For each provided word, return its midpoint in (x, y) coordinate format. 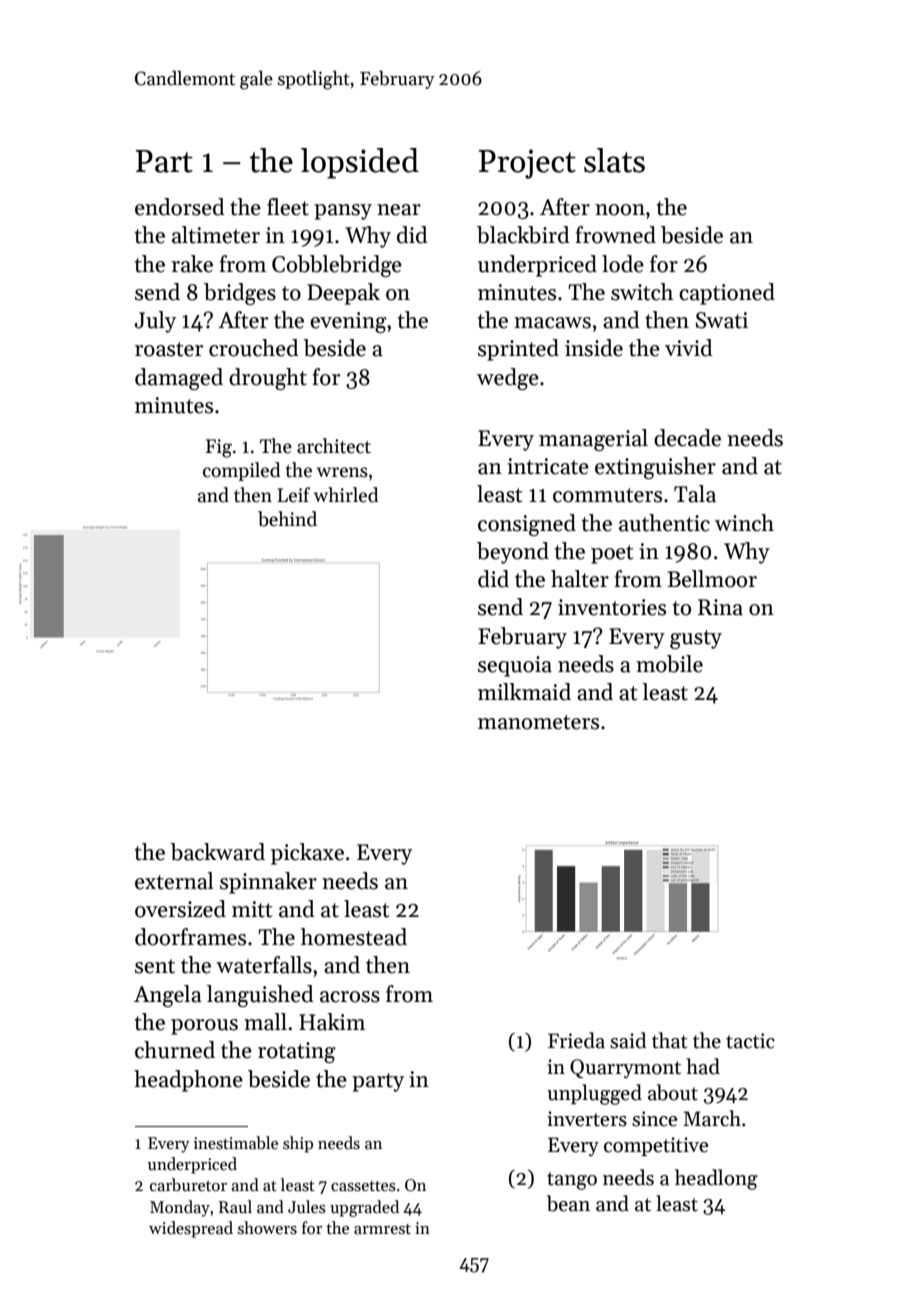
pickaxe (307, 854)
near (399, 210)
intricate (548, 466)
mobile (669, 664)
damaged (179, 379)
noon (620, 210)
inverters (587, 1119)
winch (744, 523)
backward (217, 852)
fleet (288, 207)
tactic (750, 1041)
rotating (297, 1052)
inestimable (236, 1143)
